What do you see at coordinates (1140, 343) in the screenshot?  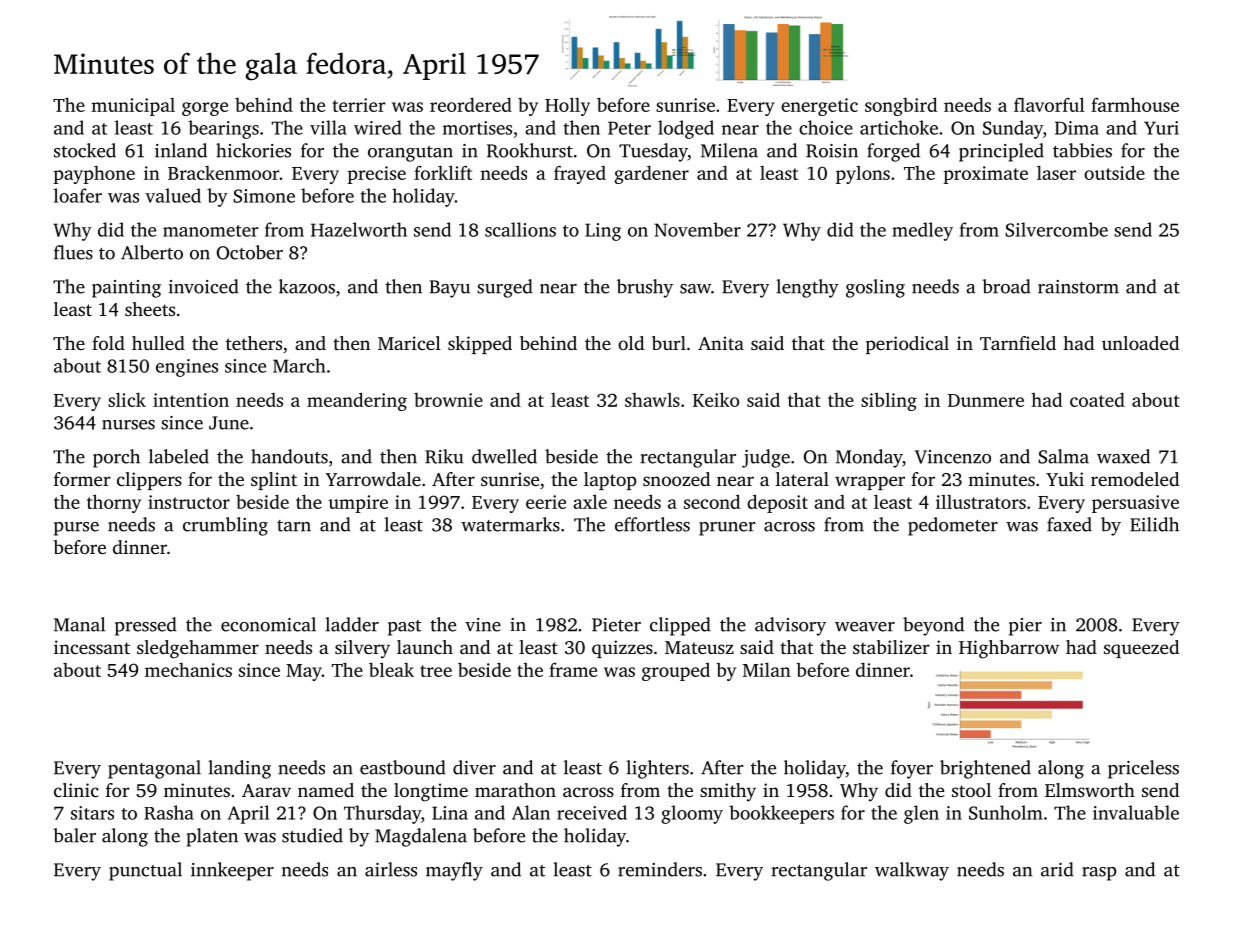 I see `unloaded` at bounding box center [1140, 343].
